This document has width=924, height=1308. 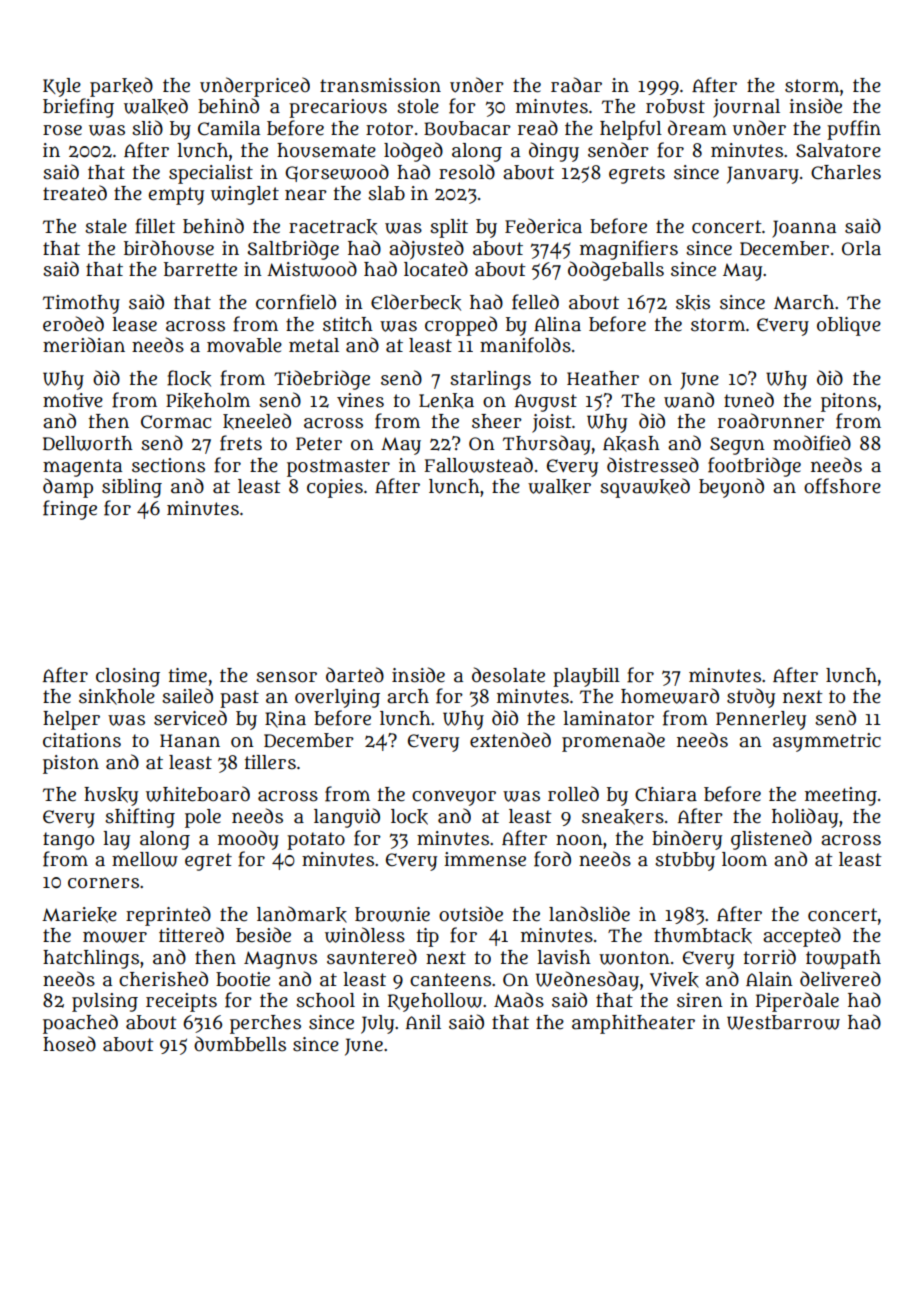 I want to click on puffin, so click(x=854, y=130).
